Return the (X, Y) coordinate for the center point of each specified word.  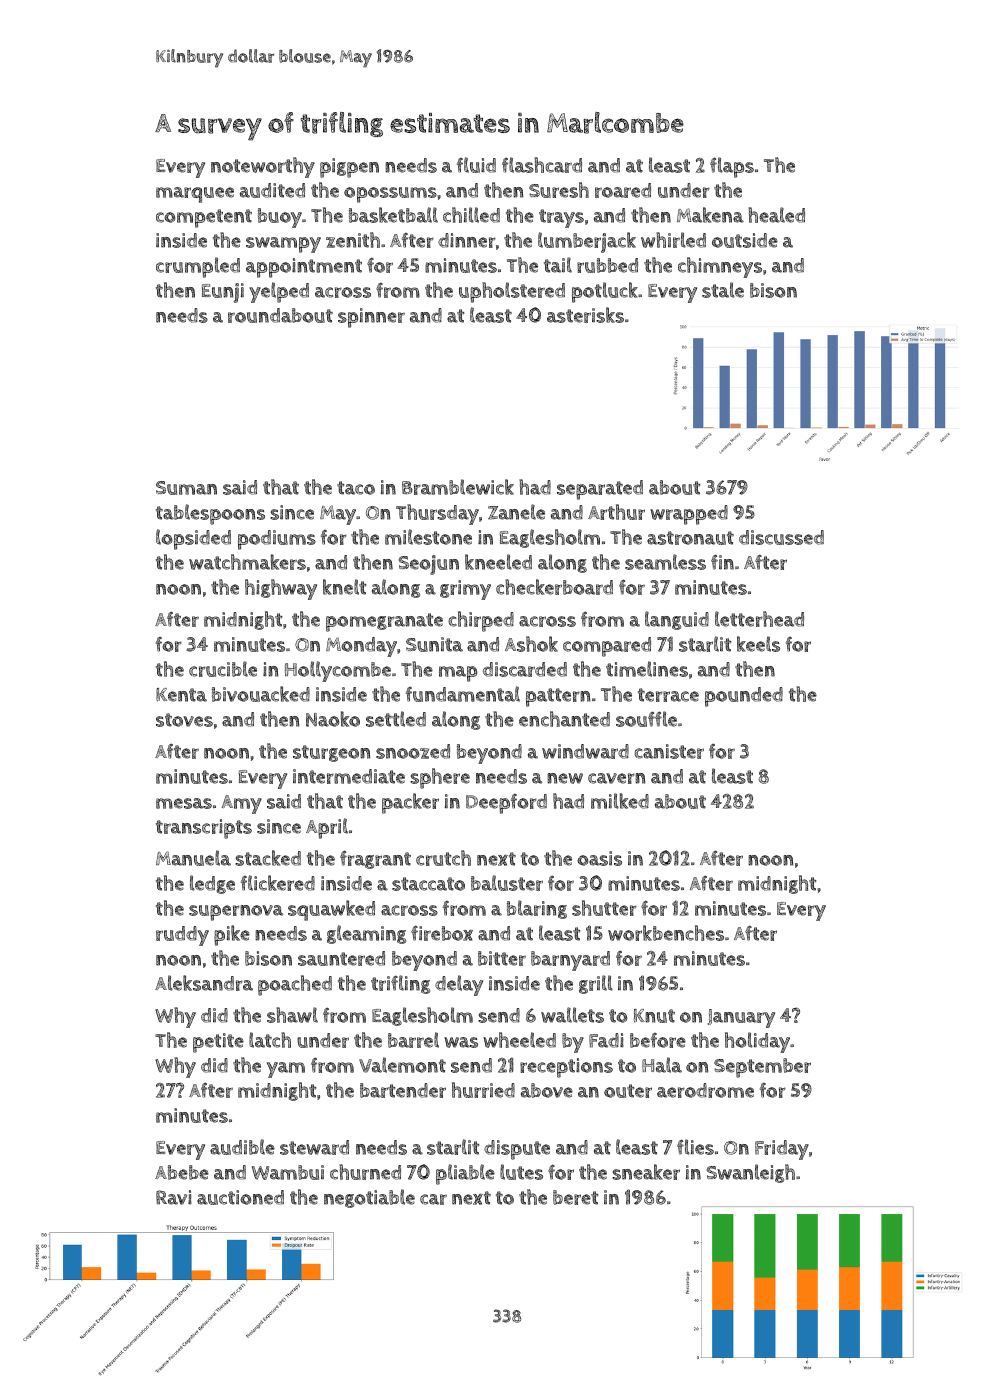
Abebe (182, 1172)
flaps (732, 167)
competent (204, 218)
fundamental (463, 694)
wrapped (689, 515)
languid (677, 620)
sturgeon (331, 753)
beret (575, 1197)
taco (356, 488)
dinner (467, 240)
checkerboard (554, 587)
